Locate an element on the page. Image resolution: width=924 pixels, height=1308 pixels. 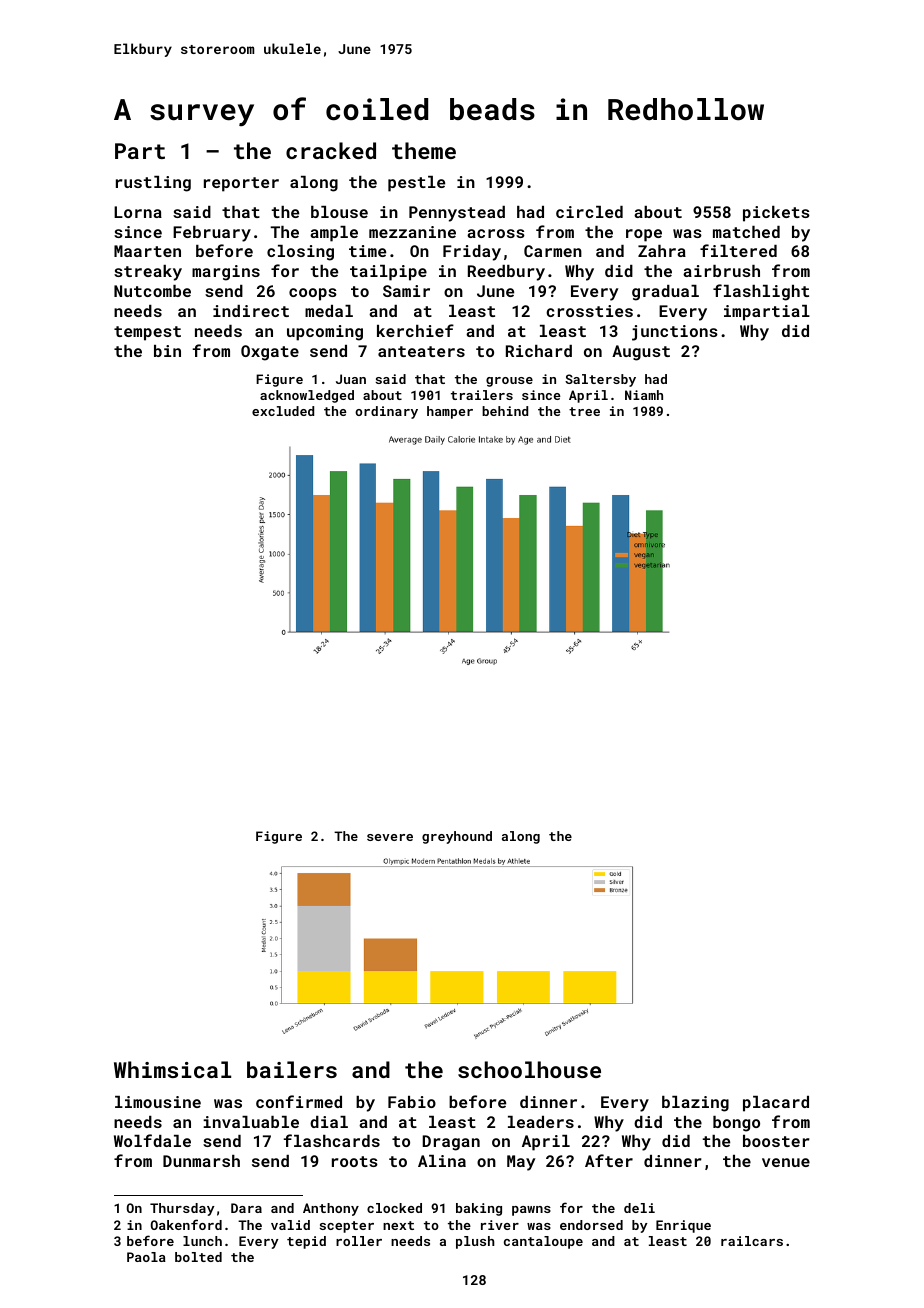
greyhound is located at coordinates (457, 837).
